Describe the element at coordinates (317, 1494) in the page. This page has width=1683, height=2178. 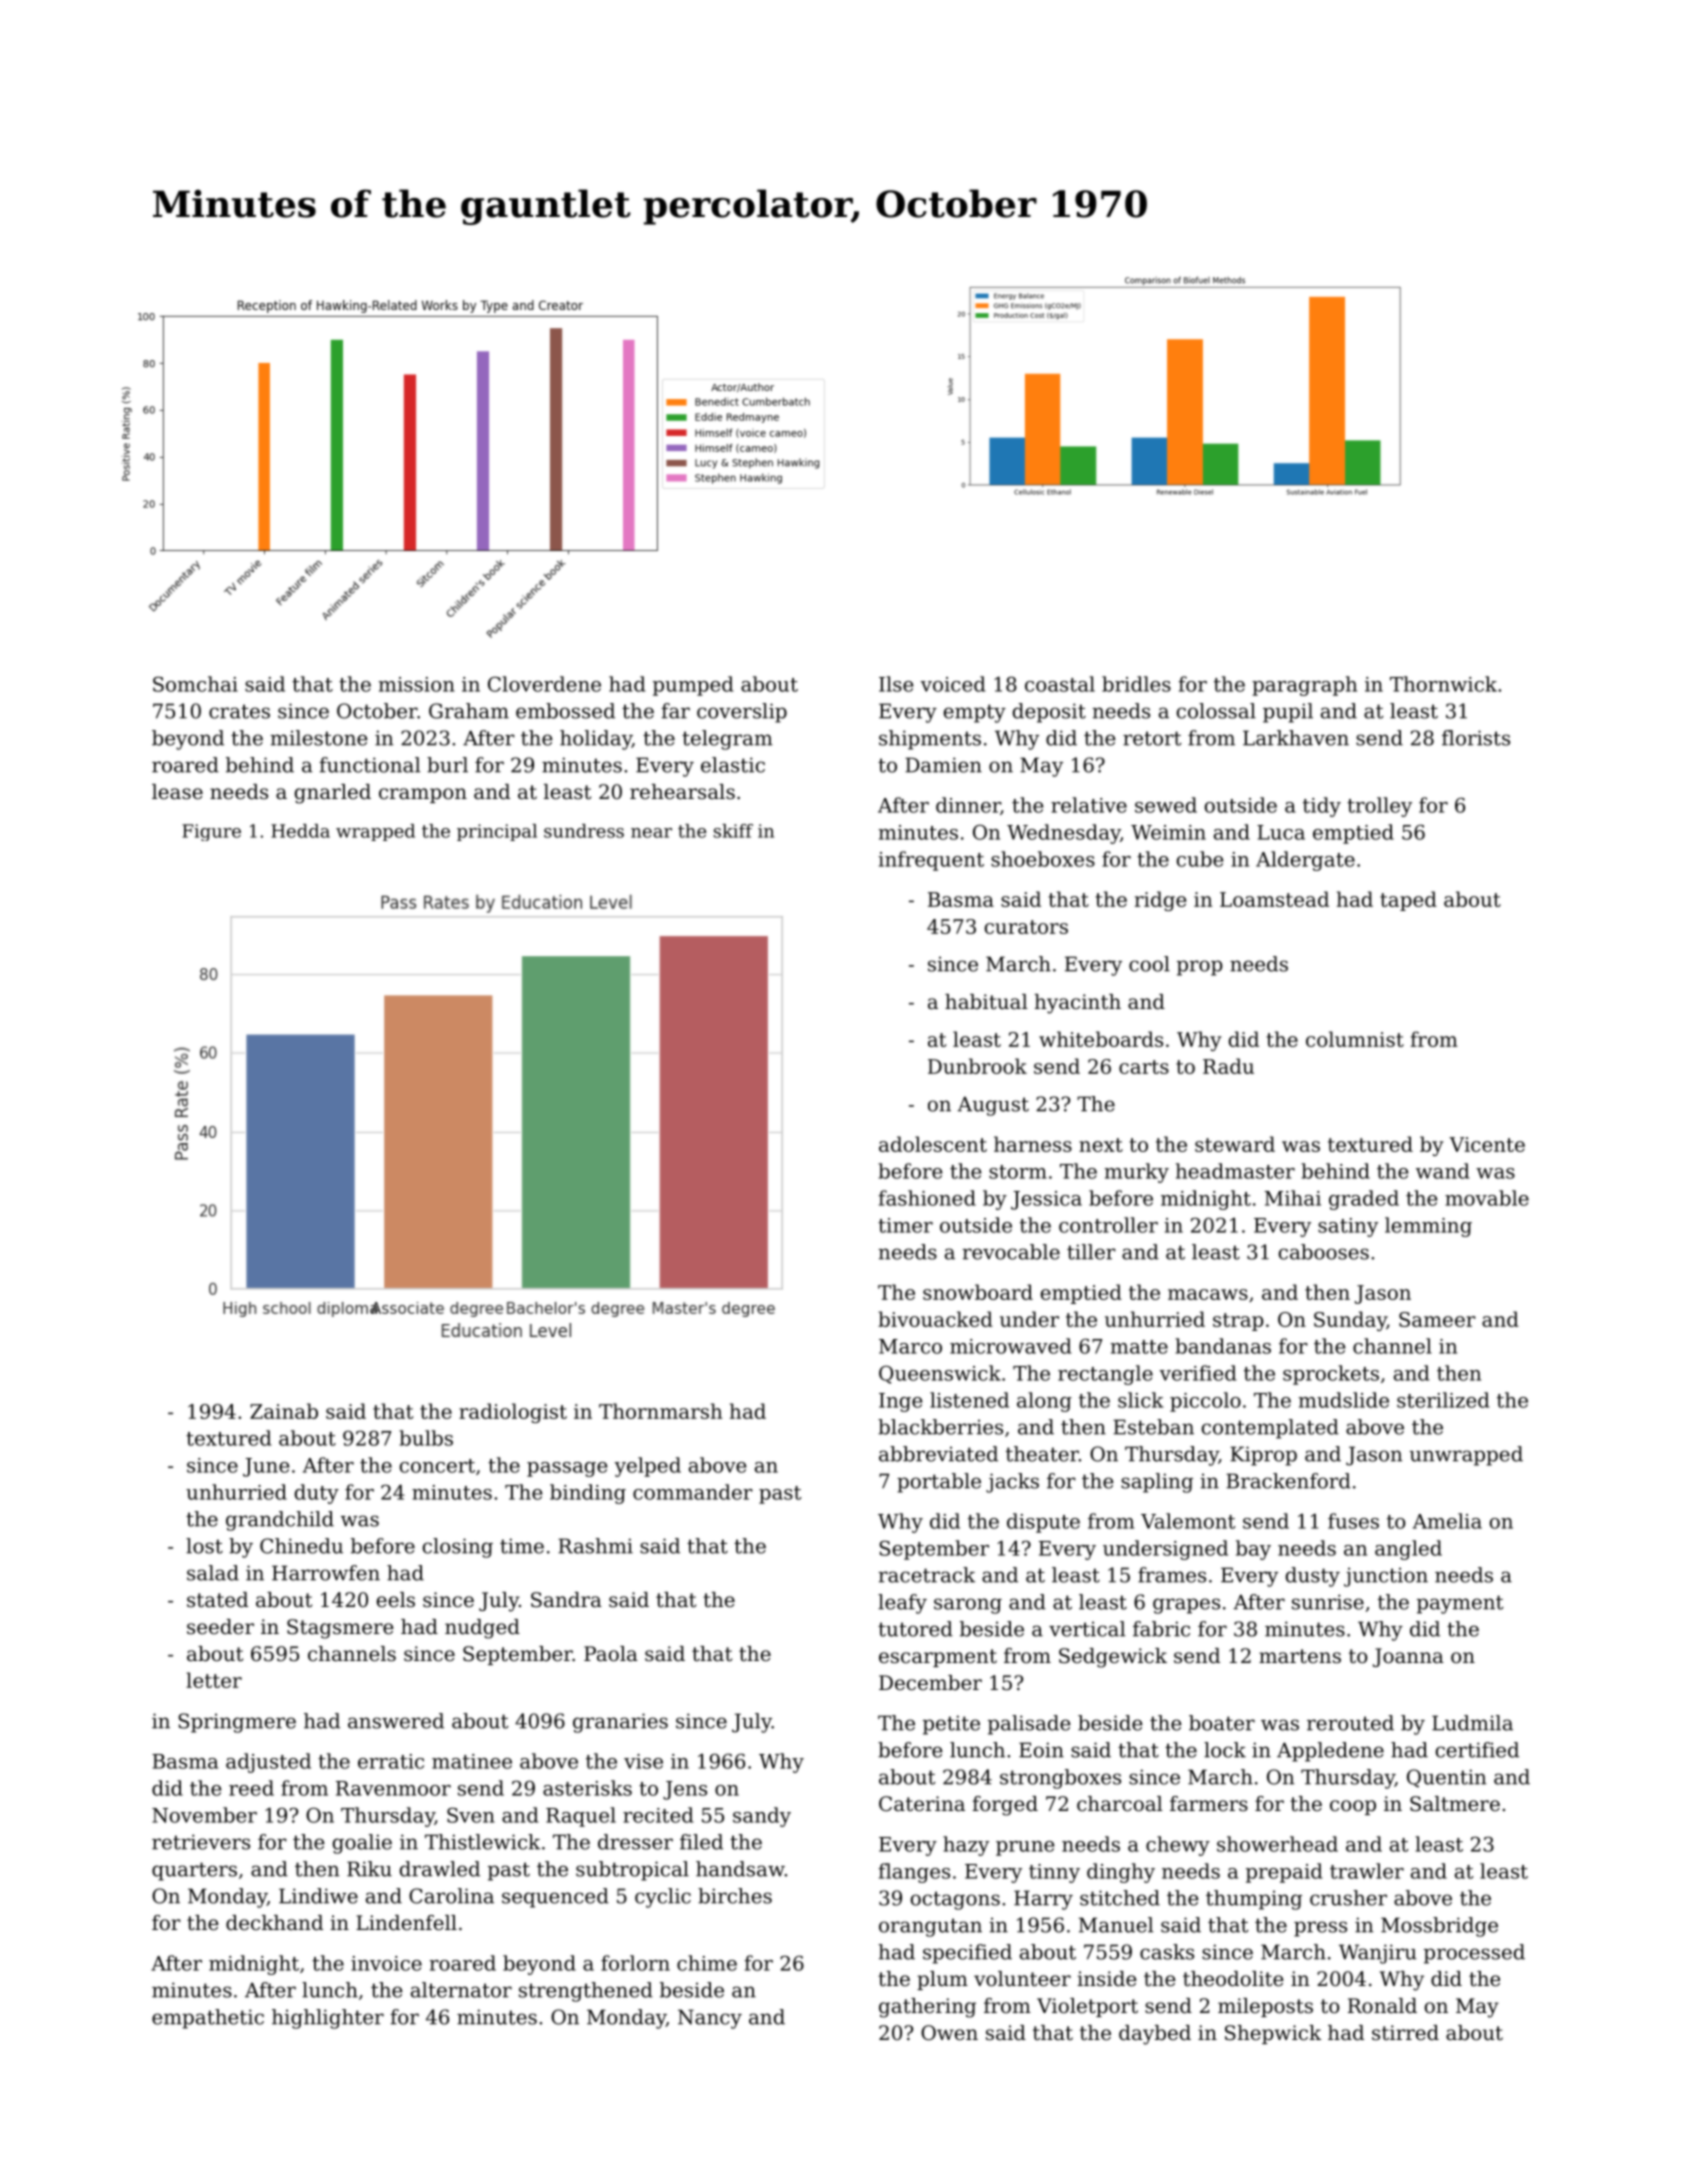
I see `duty` at that location.
